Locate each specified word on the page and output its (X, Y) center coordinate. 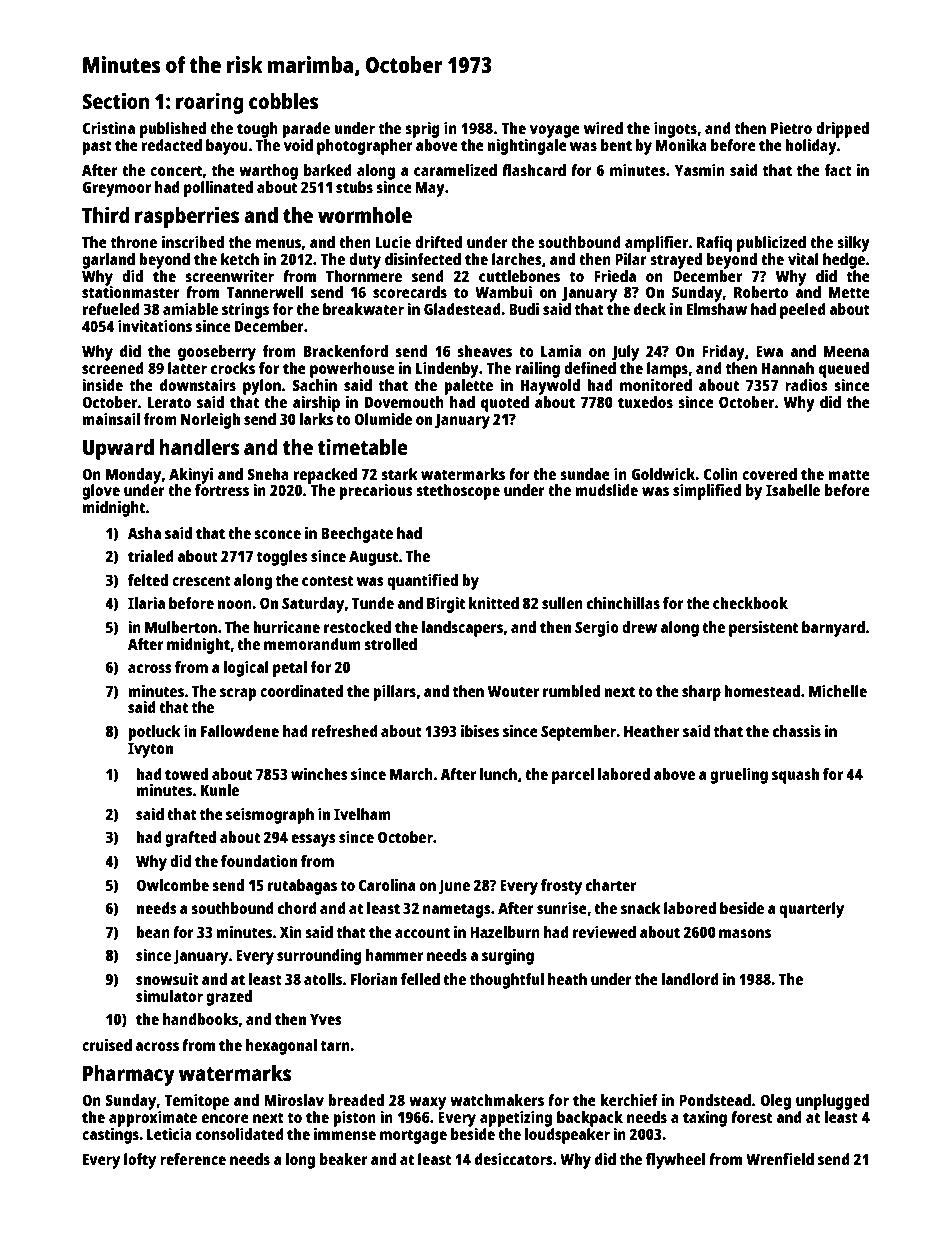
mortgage (413, 1136)
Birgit (446, 605)
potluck (155, 733)
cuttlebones (519, 276)
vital (803, 259)
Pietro (791, 128)
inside (102, 385)
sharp (701, 693)
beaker (344, 1159)
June (454, 887)
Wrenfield (780, 1159)
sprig (422, 130)
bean (153, 932)
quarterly (811, 910)
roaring (210, 103)
